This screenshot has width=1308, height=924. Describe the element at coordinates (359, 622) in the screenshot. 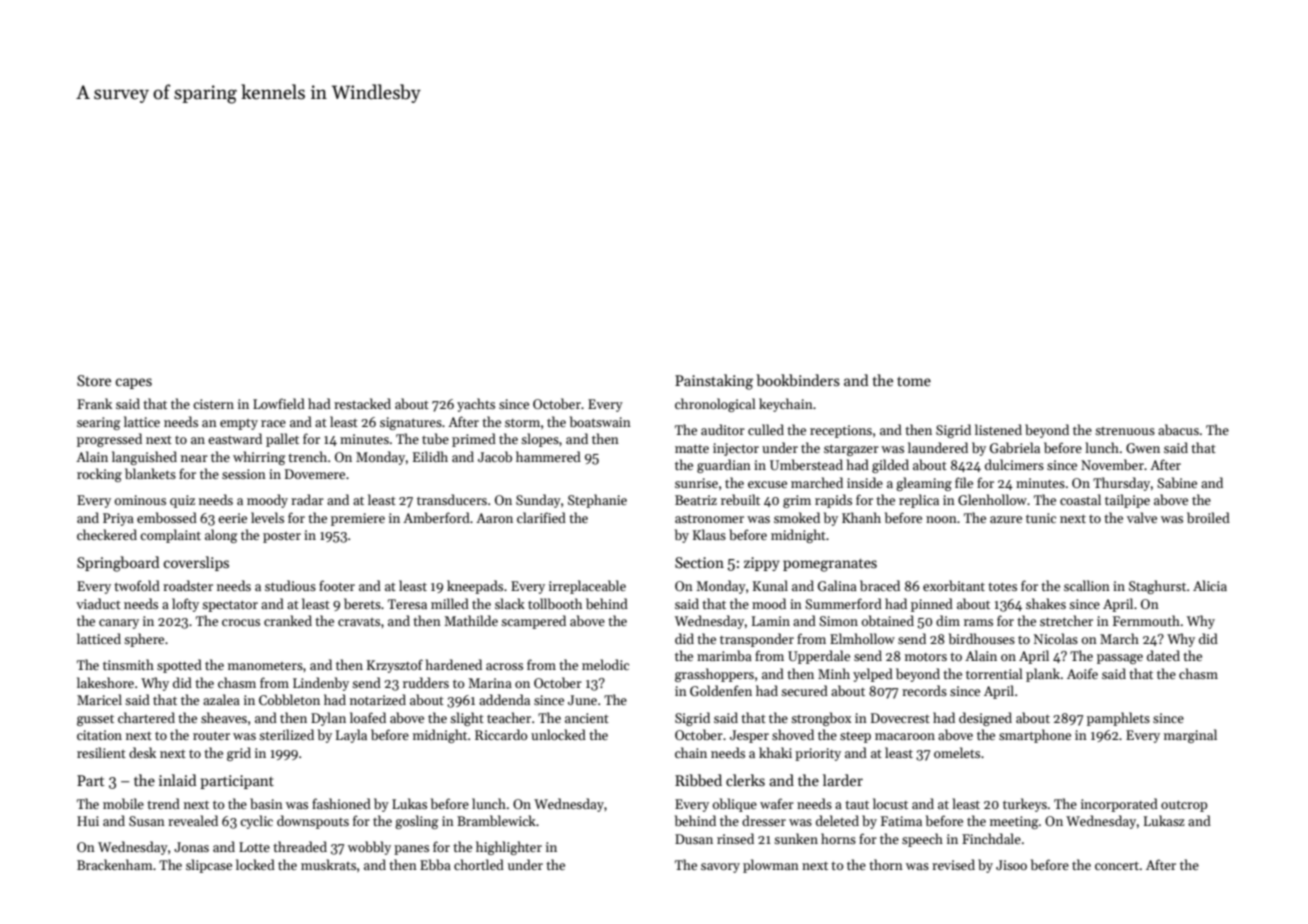

I see `cravats` at that location.
